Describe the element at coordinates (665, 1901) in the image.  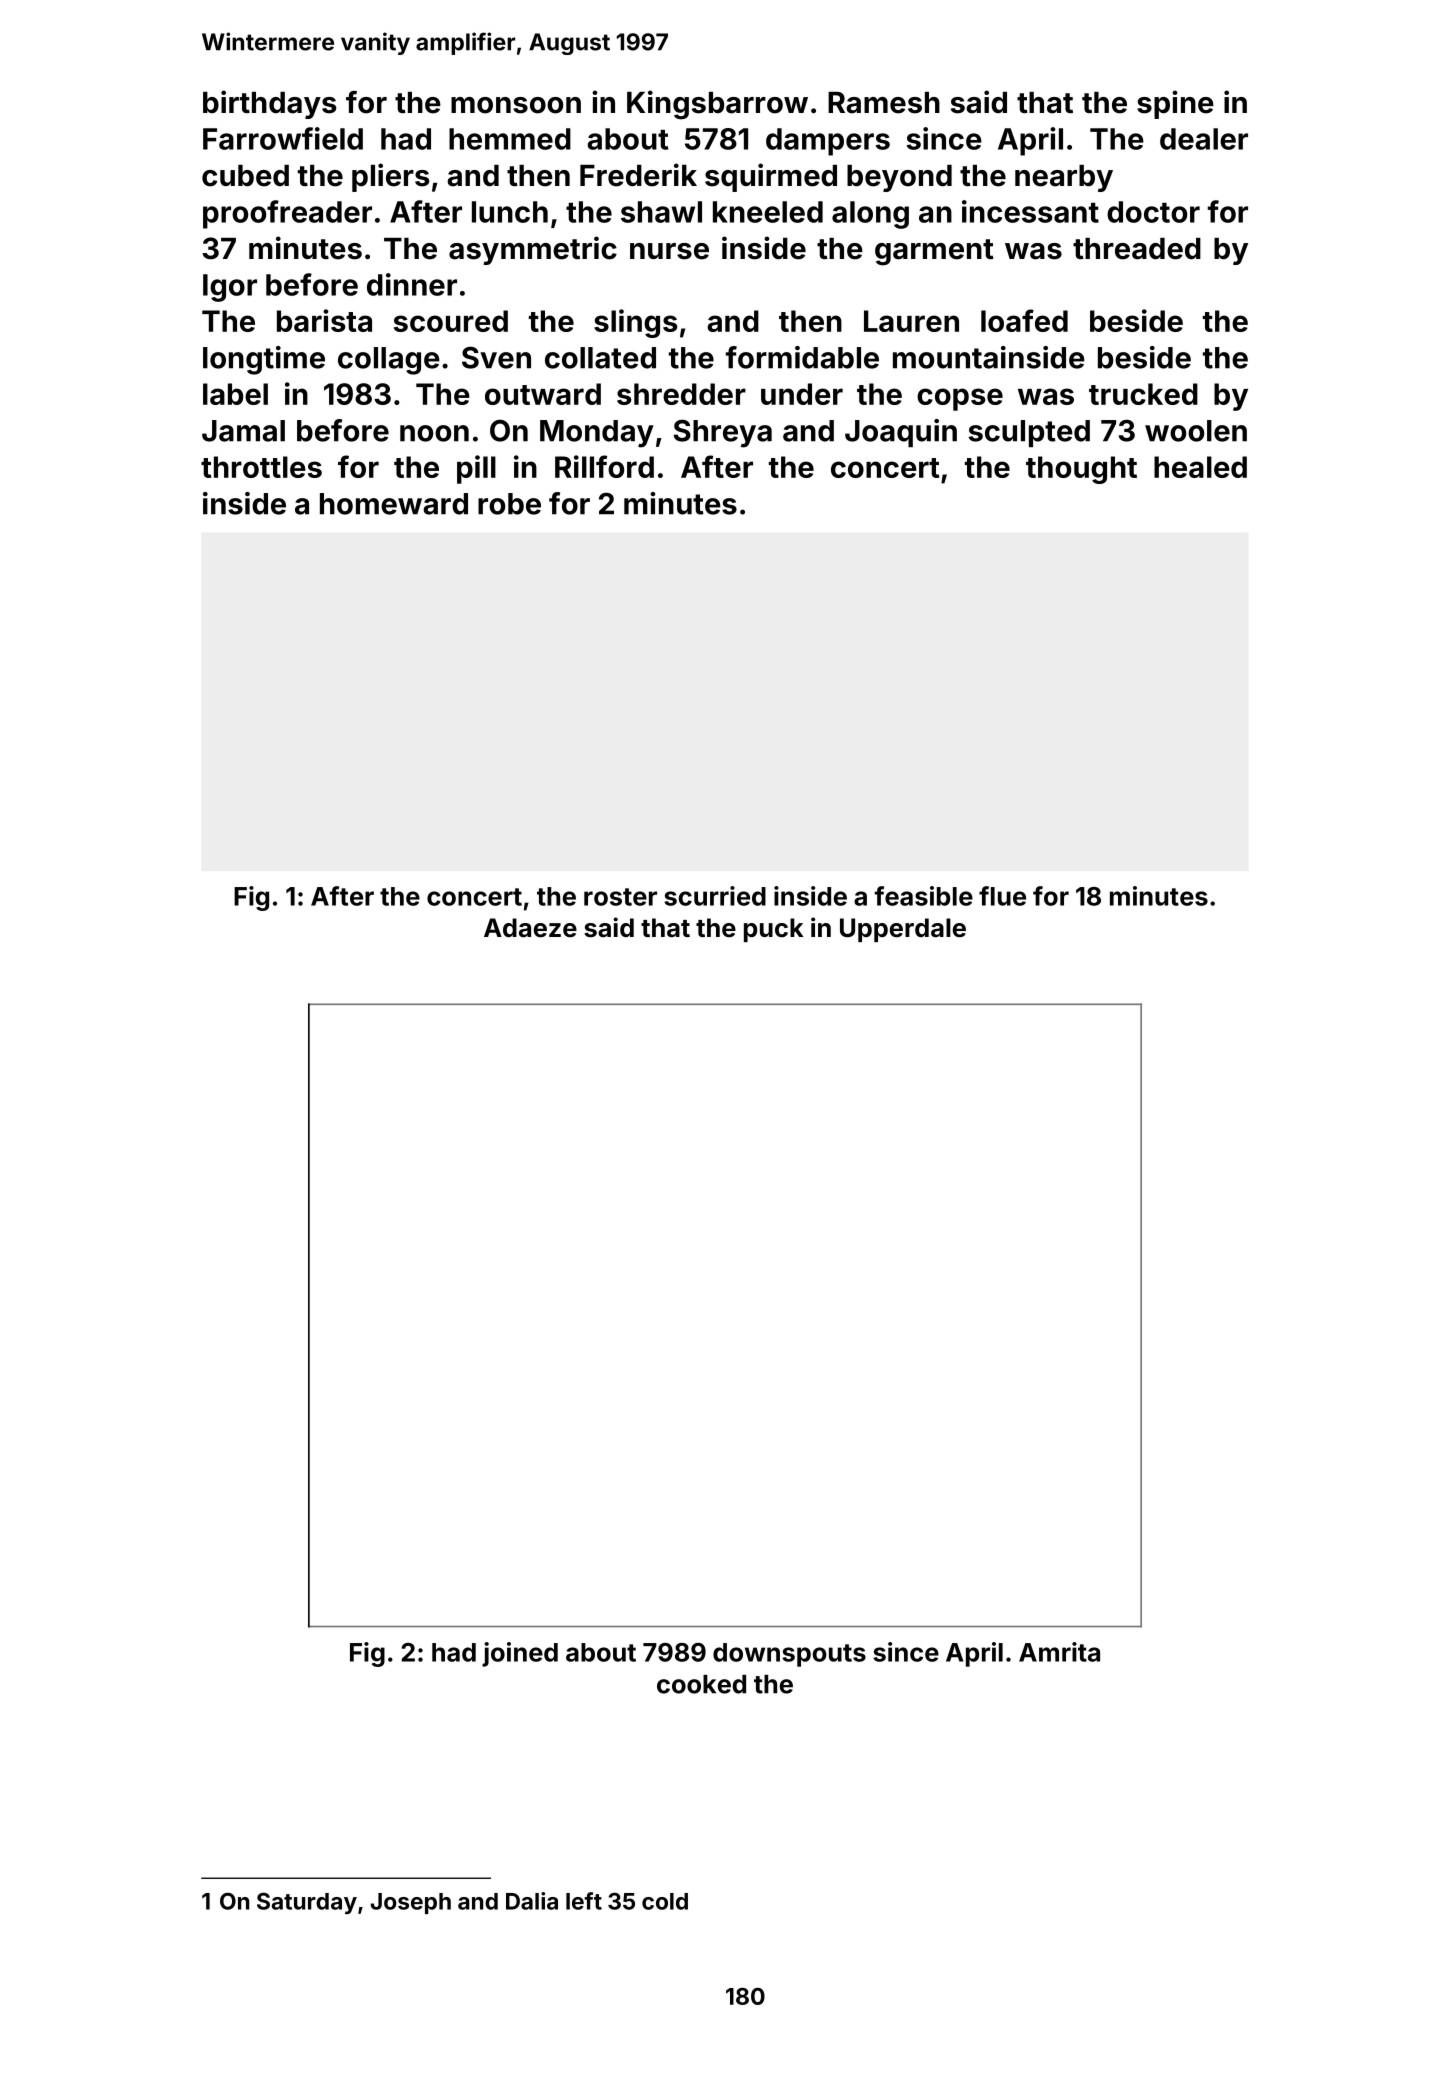
I see `cold` at that location.
